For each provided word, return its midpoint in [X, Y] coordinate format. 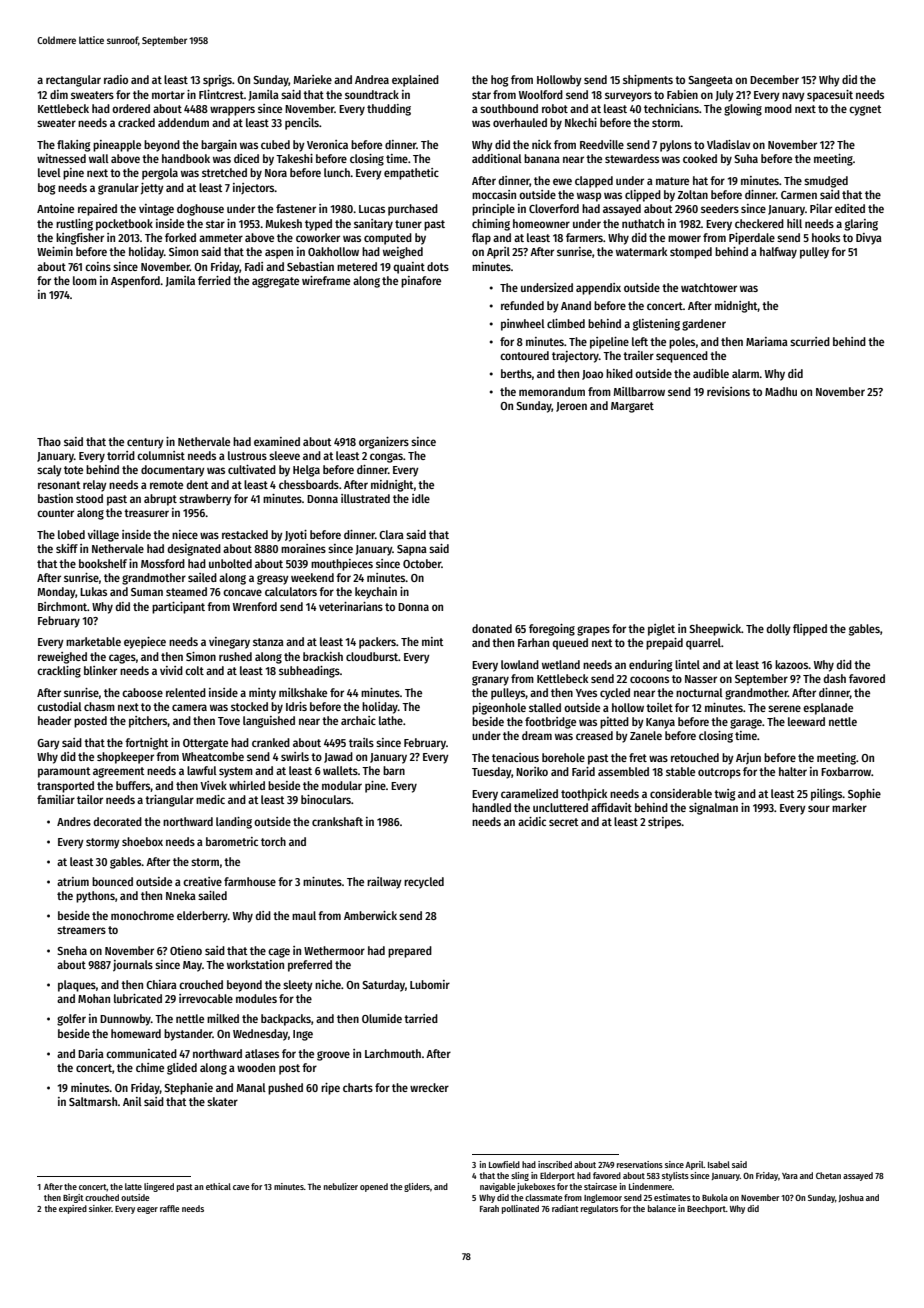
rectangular [73, 81]
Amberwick [370, 915]
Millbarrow [639, 391]
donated [492, 628]
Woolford [541, 94]
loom [85, 280]
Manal [251, 1087]
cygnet [865, 110]
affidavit [611, 807]
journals [133, 966]
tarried [421, 1018]
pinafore [421, 282]
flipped [810, 630]
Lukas [93, 591]
